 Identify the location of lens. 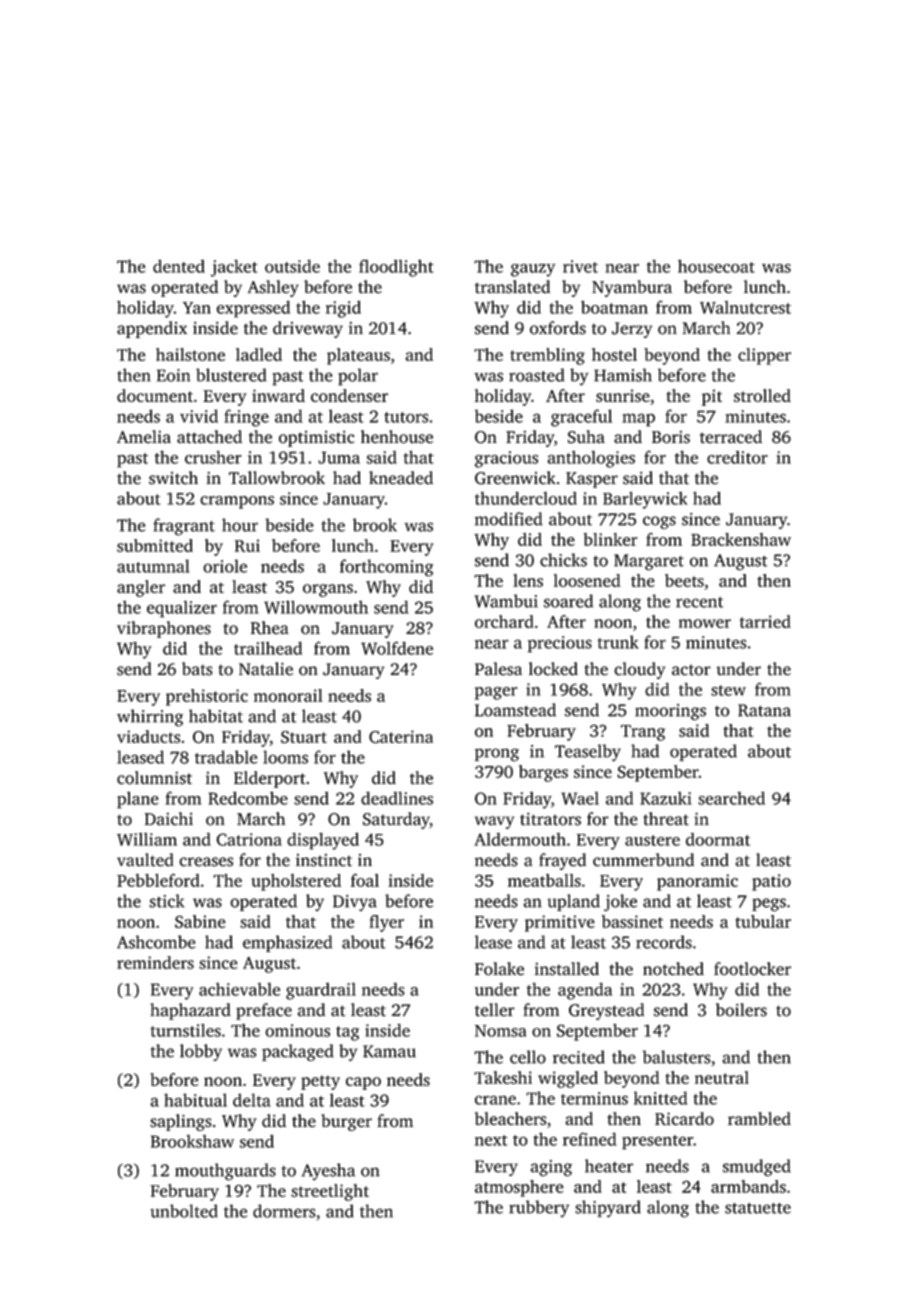
(528, 580).
